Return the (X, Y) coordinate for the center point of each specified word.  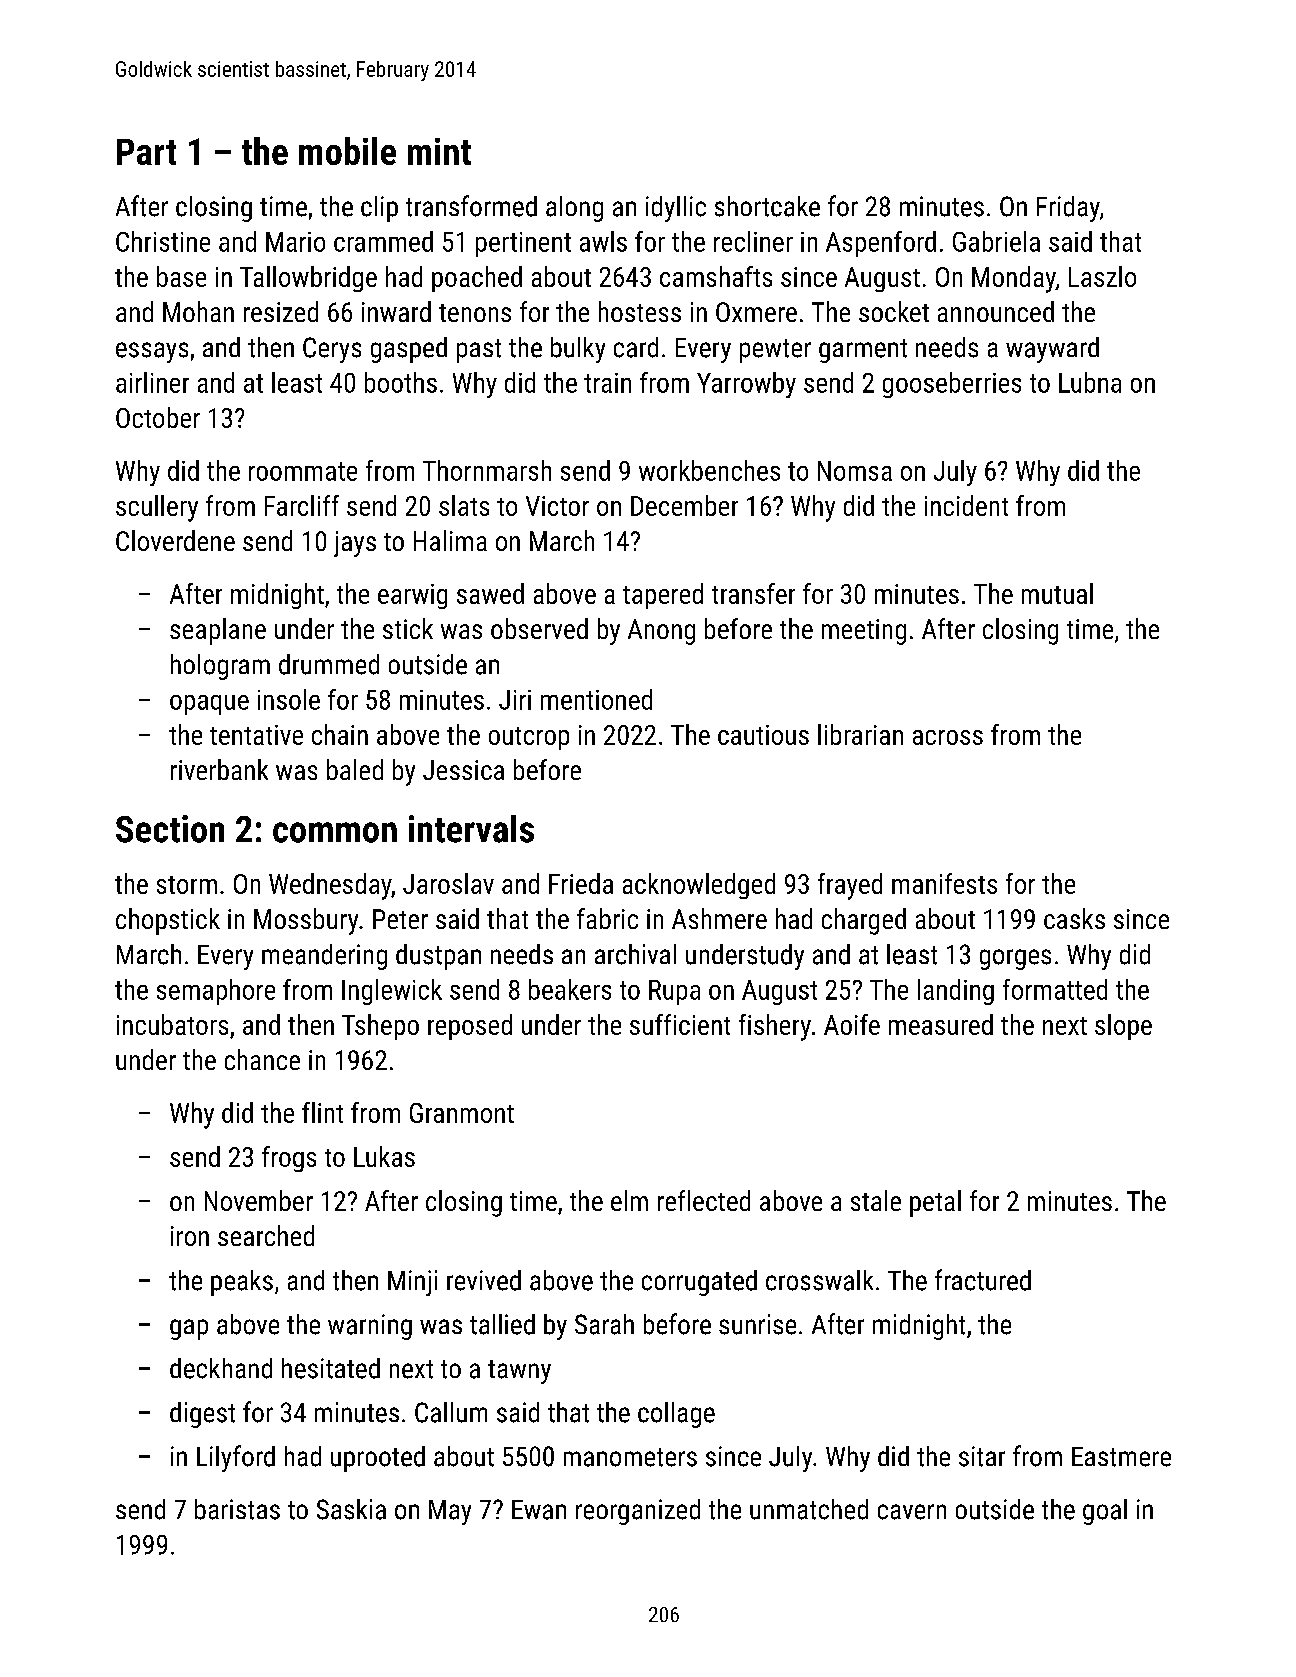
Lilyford (236, 1458)
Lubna (1090, 382)
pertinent (523, 244)
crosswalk (819, 1280)
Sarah (604, 1324)
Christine (163, 241)
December (684, 505)
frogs (289, 1159)
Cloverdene (175, 540)
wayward (1052, 350)
